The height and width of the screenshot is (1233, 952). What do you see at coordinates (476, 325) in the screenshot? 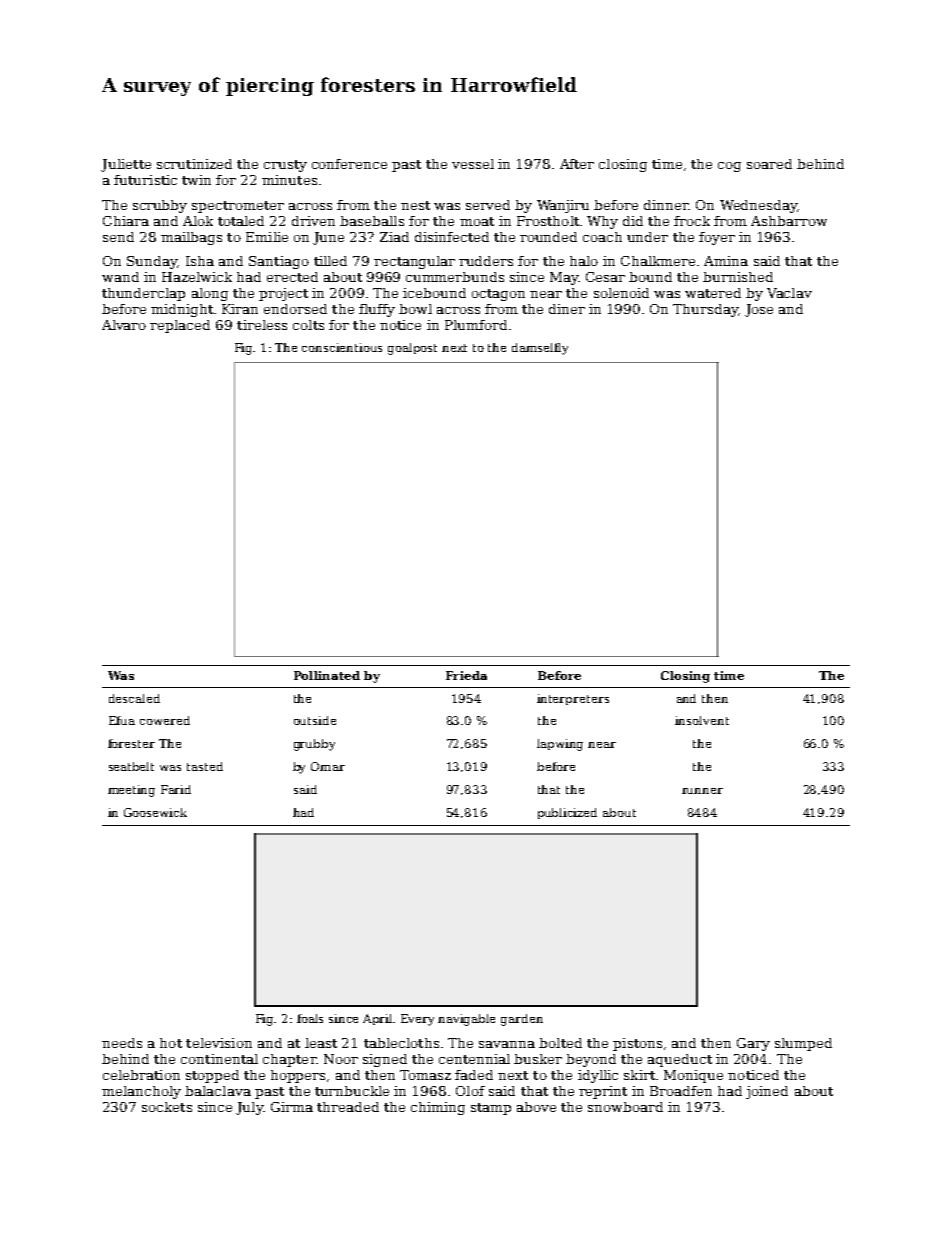
I see `Plumford` at bounding box center [476, 325].
